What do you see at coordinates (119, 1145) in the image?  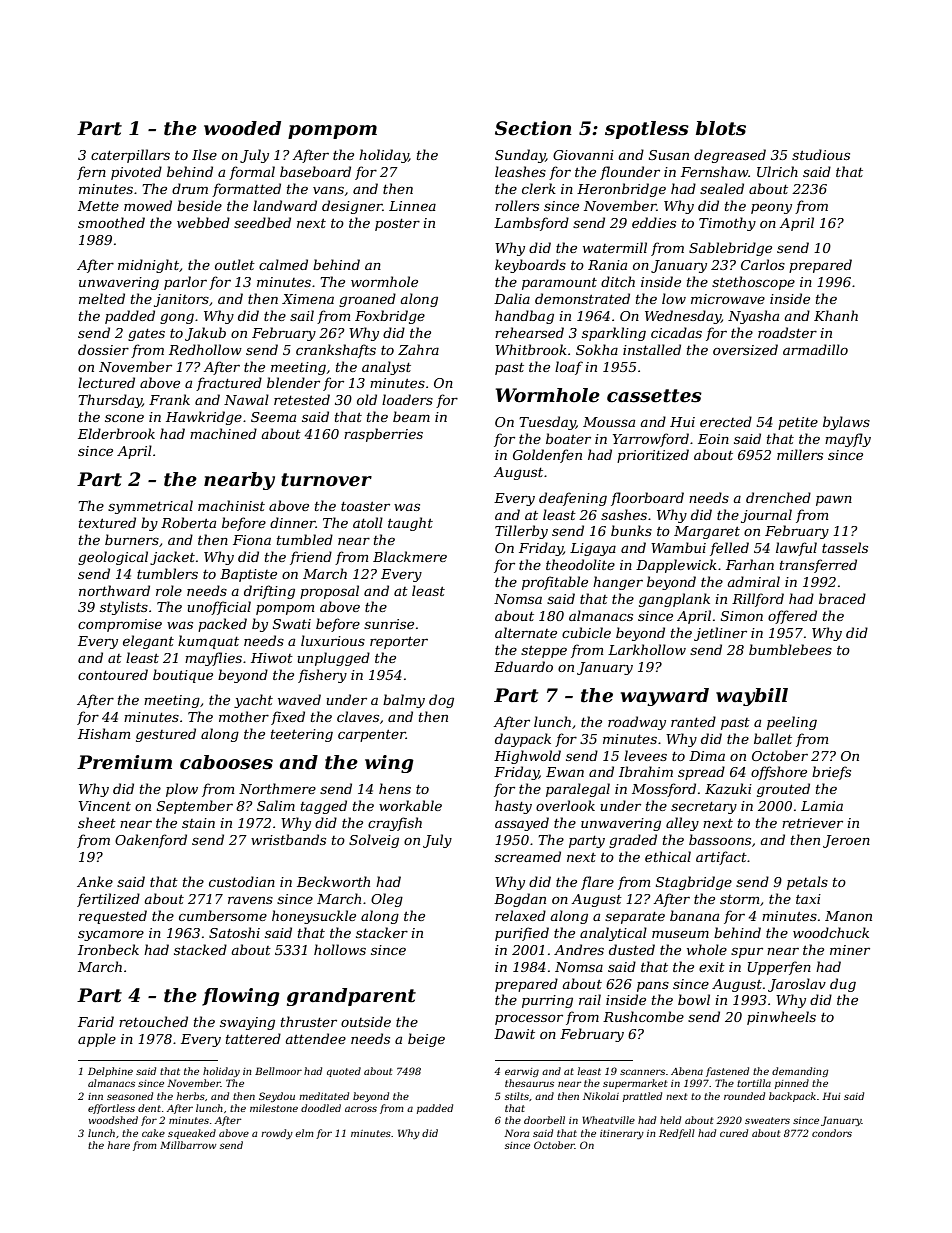 I see `hare` at bounding box center [119, 1145].
